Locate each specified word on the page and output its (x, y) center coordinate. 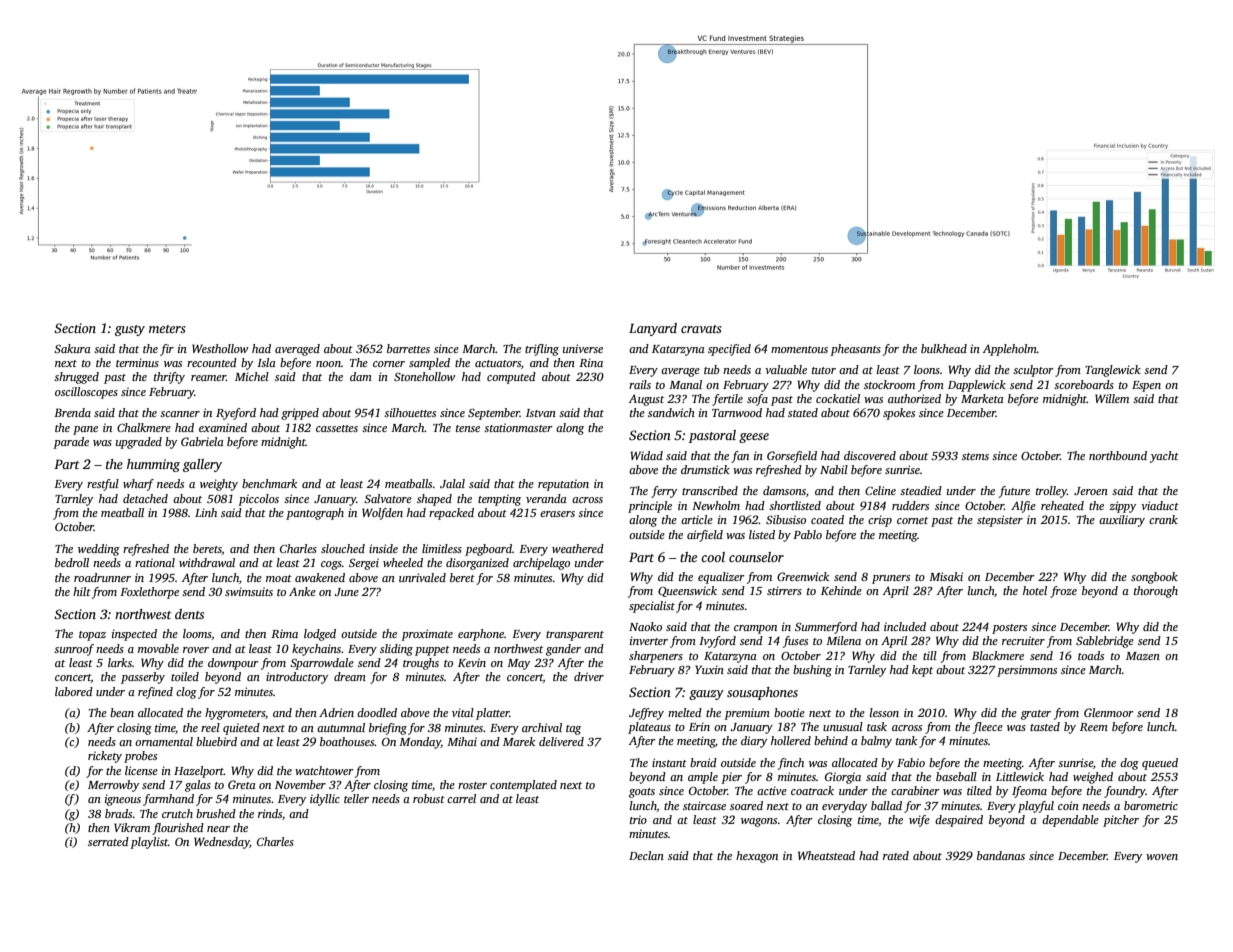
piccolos (258, 500)
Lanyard (653, 329)
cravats (701, 329)
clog (186, 693)
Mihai (462, 741)
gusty (130, 330)
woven (1162, 857)
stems (975, 456)
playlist (149, 843)
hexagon (757, 857)
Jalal (452, 483)
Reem (1094, 727)
